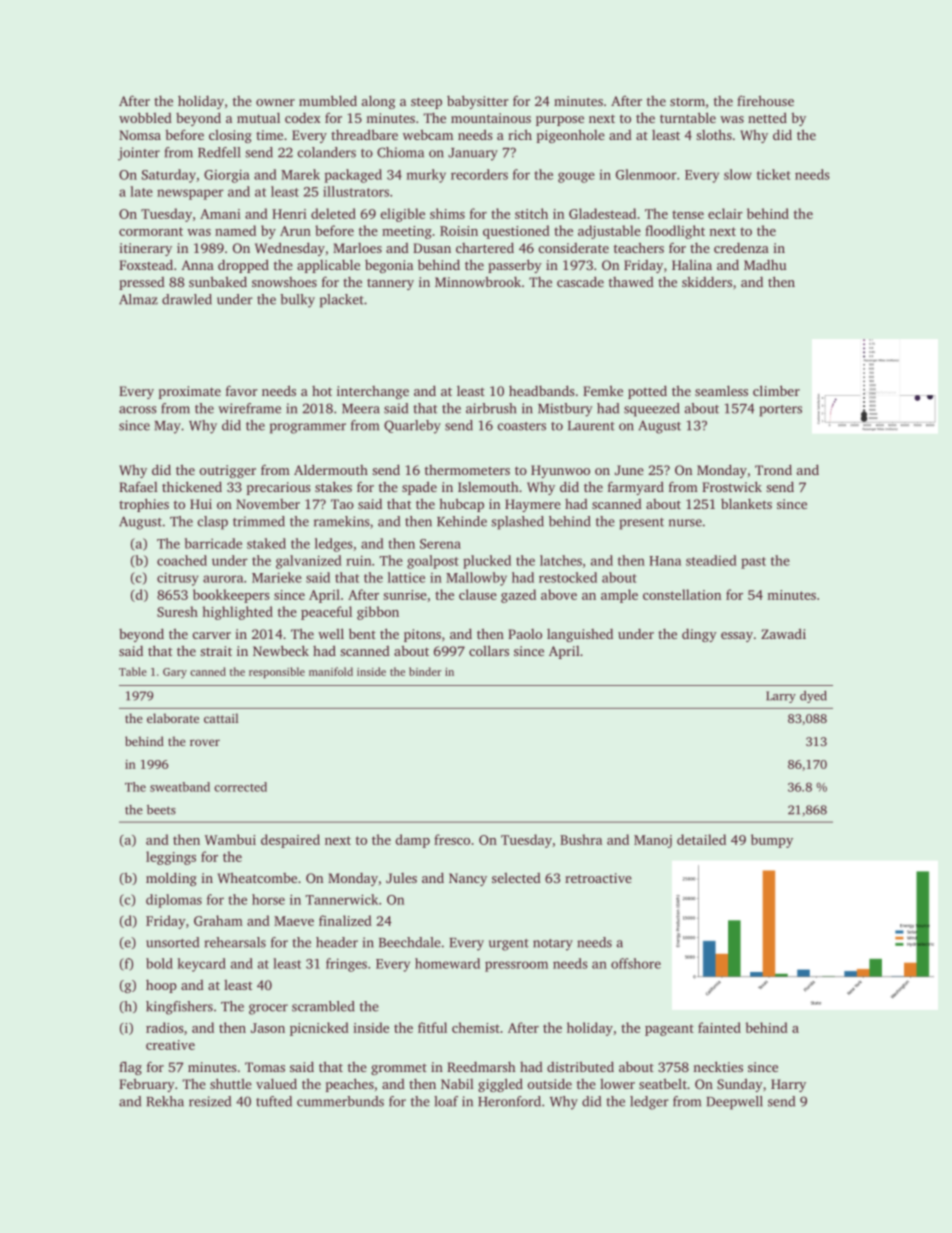 The height and width of the screenshot is (1233, 952). I want to click on skidders, so click(707, 281).
